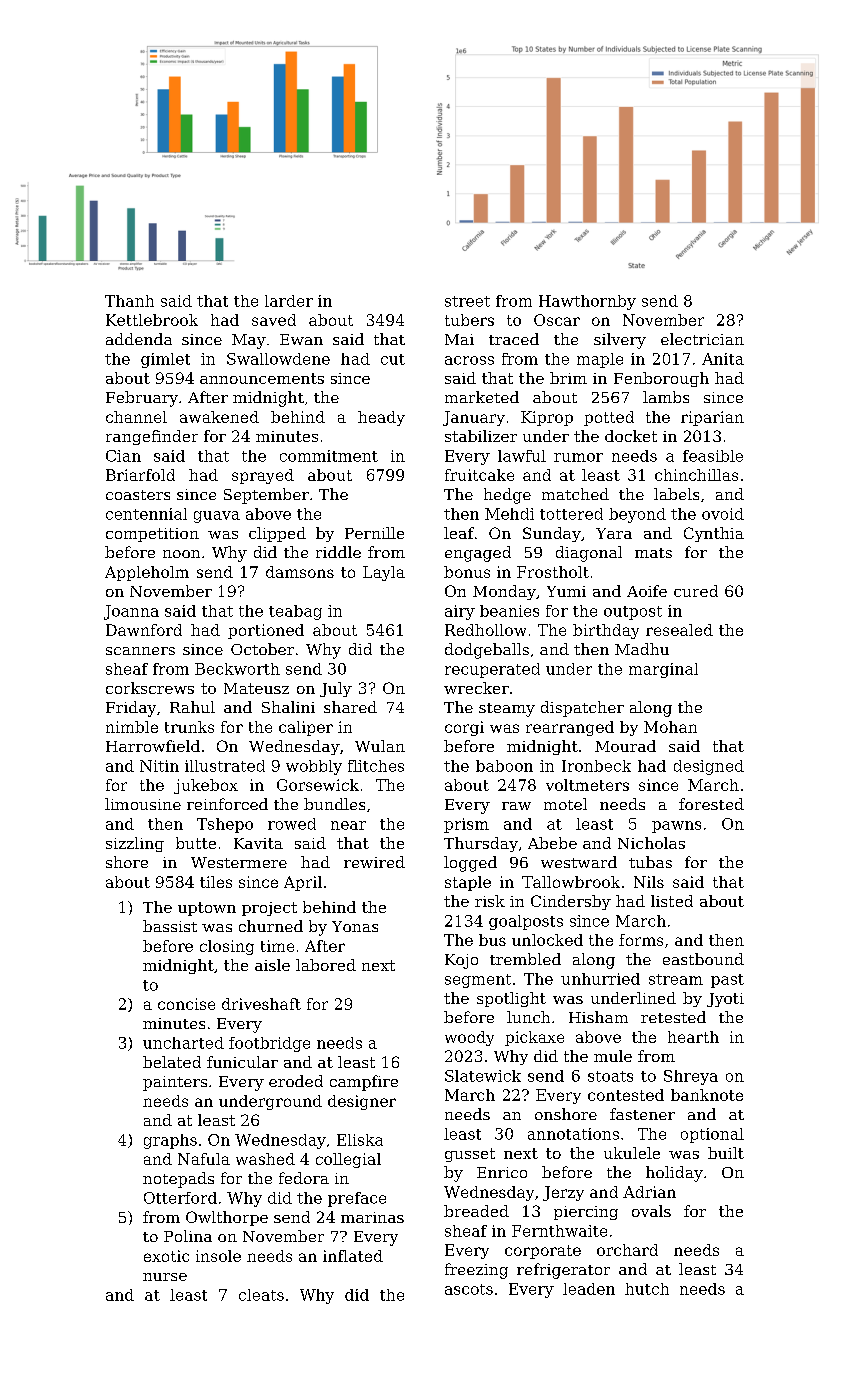  Describe the element at coordinates (170, 1141) in the screenshot. I see `graphs` at that location.
